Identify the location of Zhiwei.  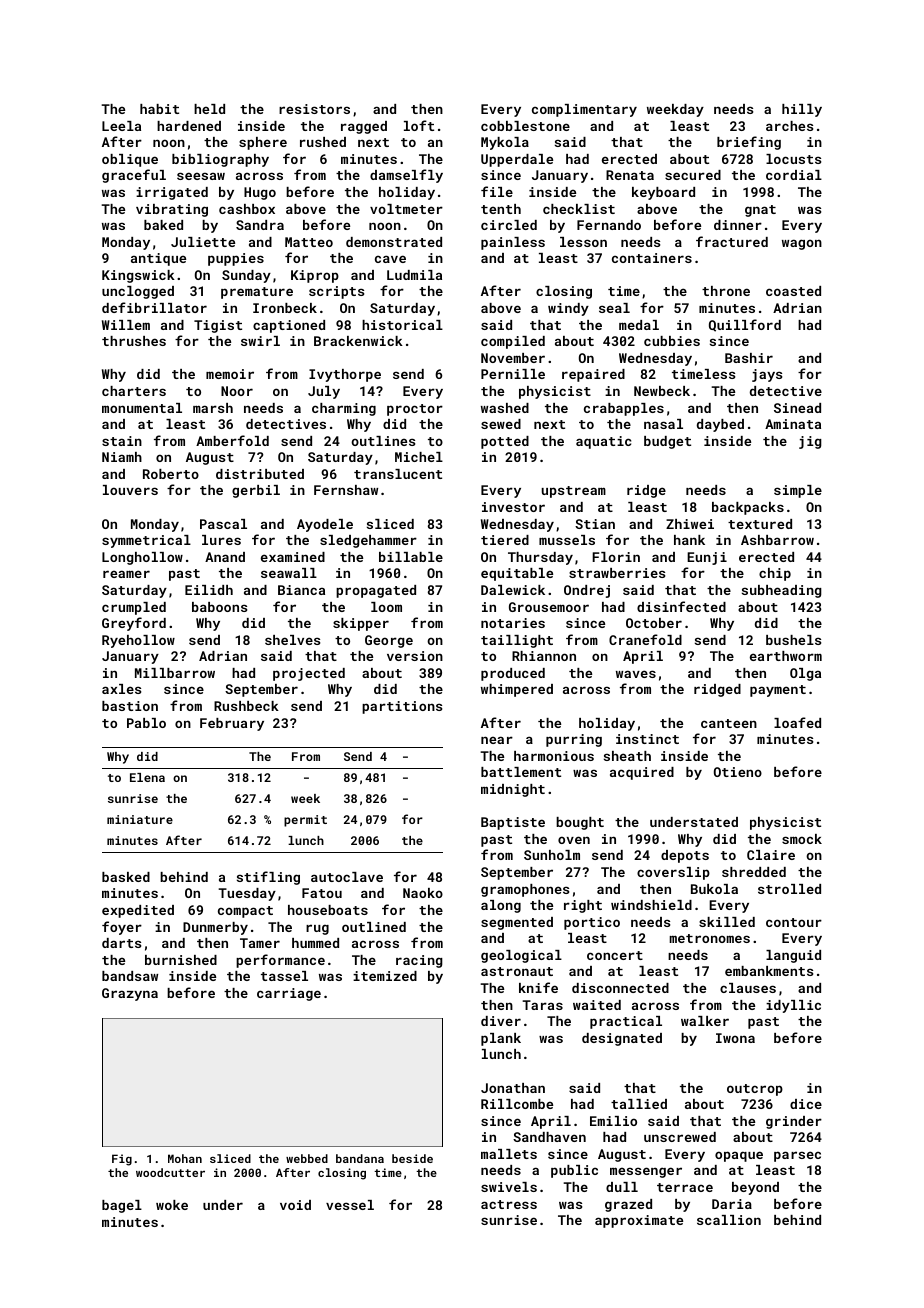
(690, 524).
